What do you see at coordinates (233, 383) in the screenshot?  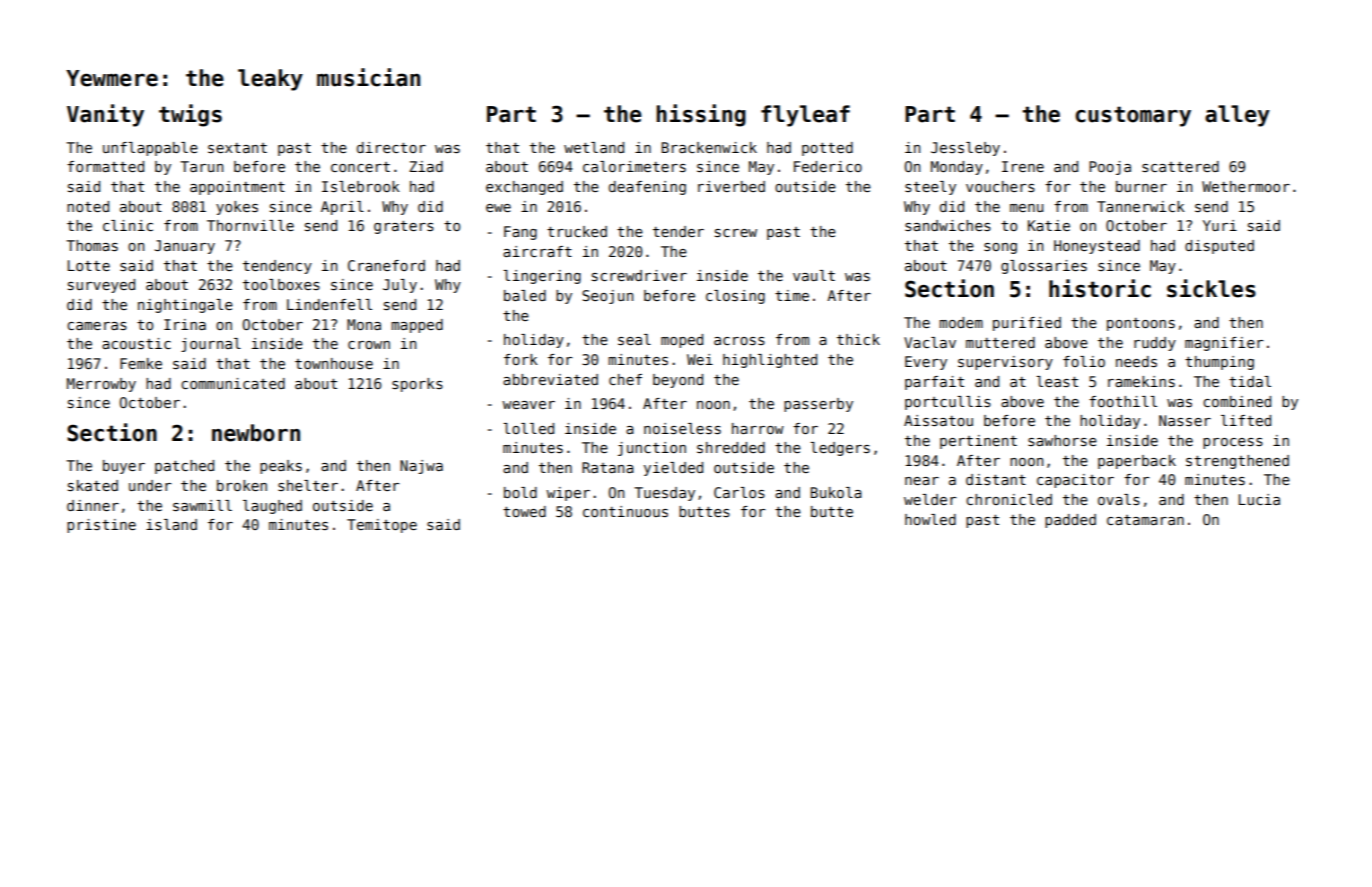 I see `communicated` at bounding box center [233, 383].
